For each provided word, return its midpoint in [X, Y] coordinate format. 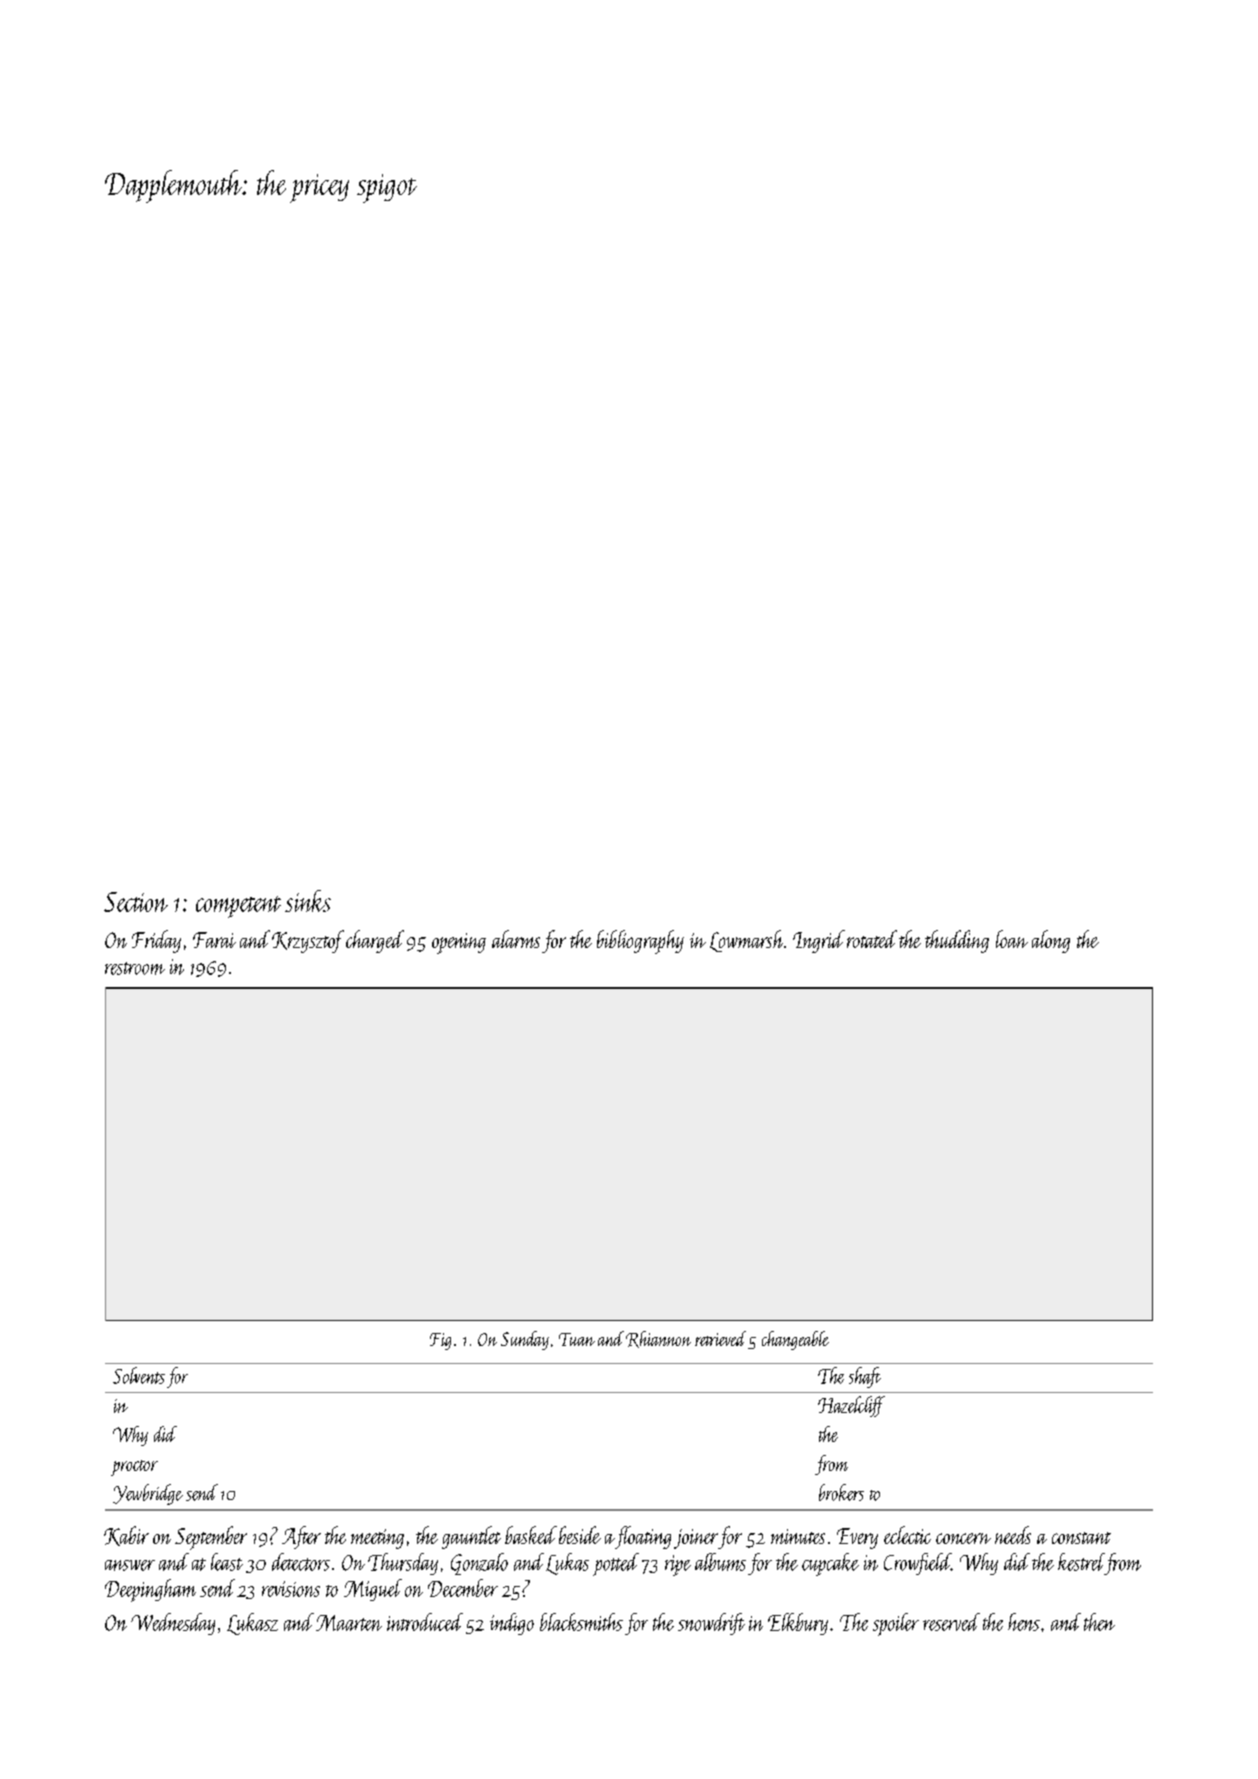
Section [136, 902]
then [1099, 1622]
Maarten [349, 1623]
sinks [308, 901]
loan [1012, 939]
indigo [512, 1624]
